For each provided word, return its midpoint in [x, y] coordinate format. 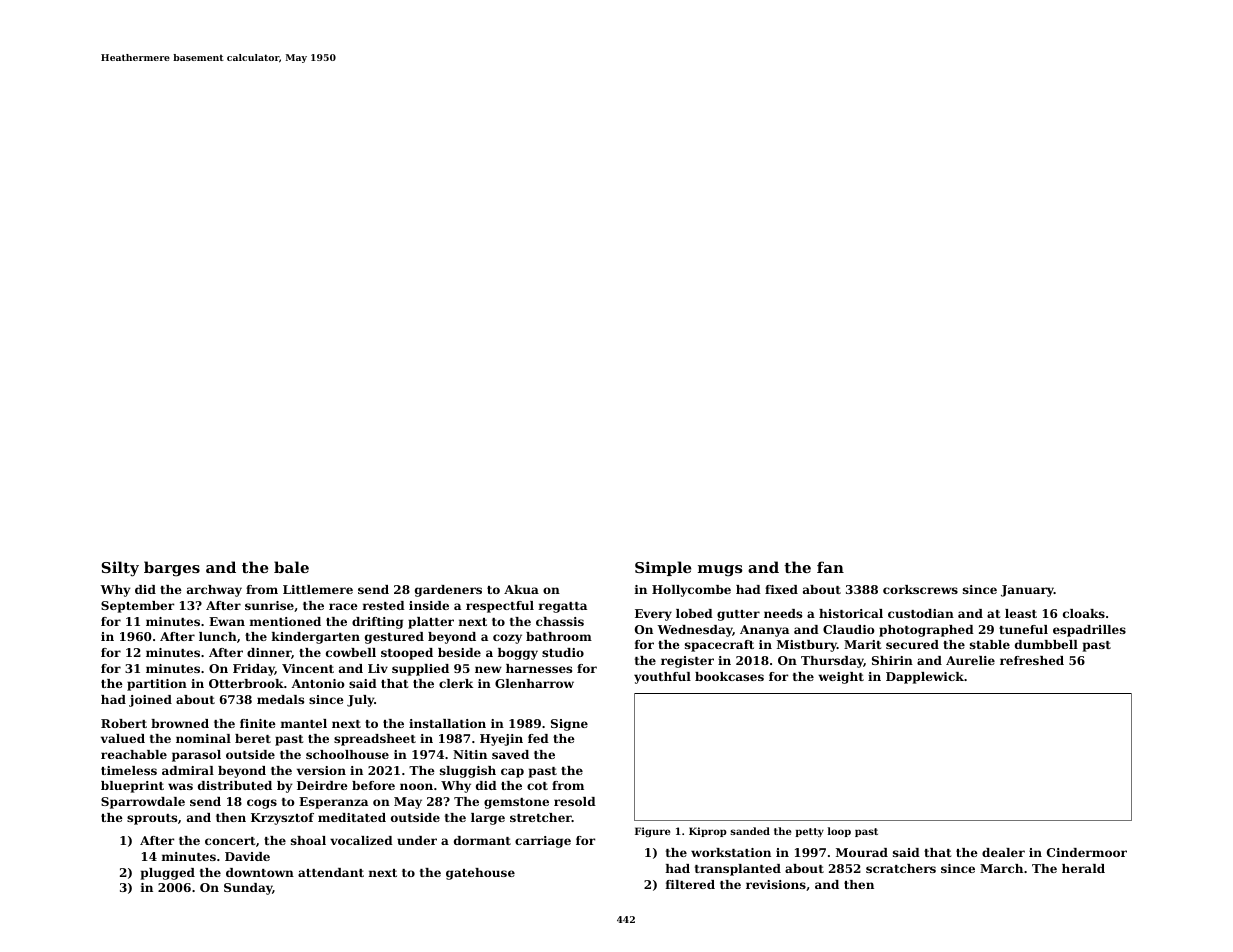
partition [157, 685]
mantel [304, 723]
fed [538, 738]
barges [172, 569]
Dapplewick [925, 678]
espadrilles [1089, 631]
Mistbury [807, 646]
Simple [663, 568]
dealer [1003, 852]
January [1027, 591]
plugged [168, 874]
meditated [352, 817]
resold [575, 801]
